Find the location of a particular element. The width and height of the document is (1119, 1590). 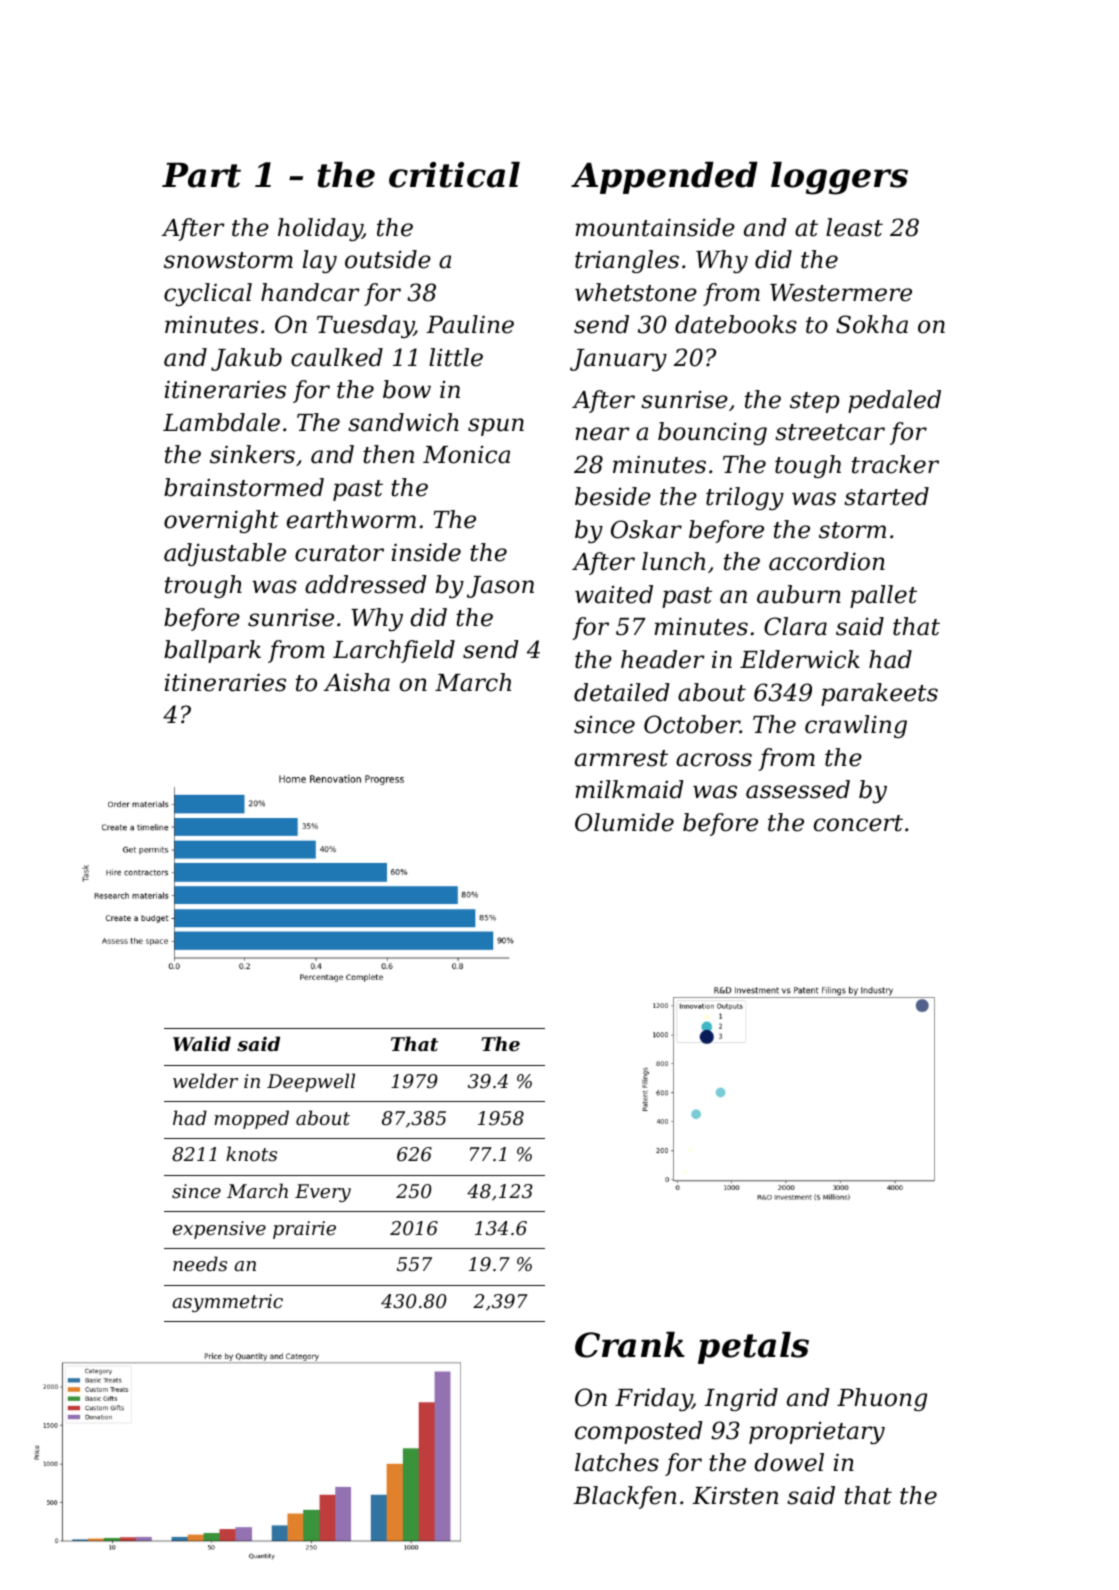

needs is located at coordinates (200, 1263).
